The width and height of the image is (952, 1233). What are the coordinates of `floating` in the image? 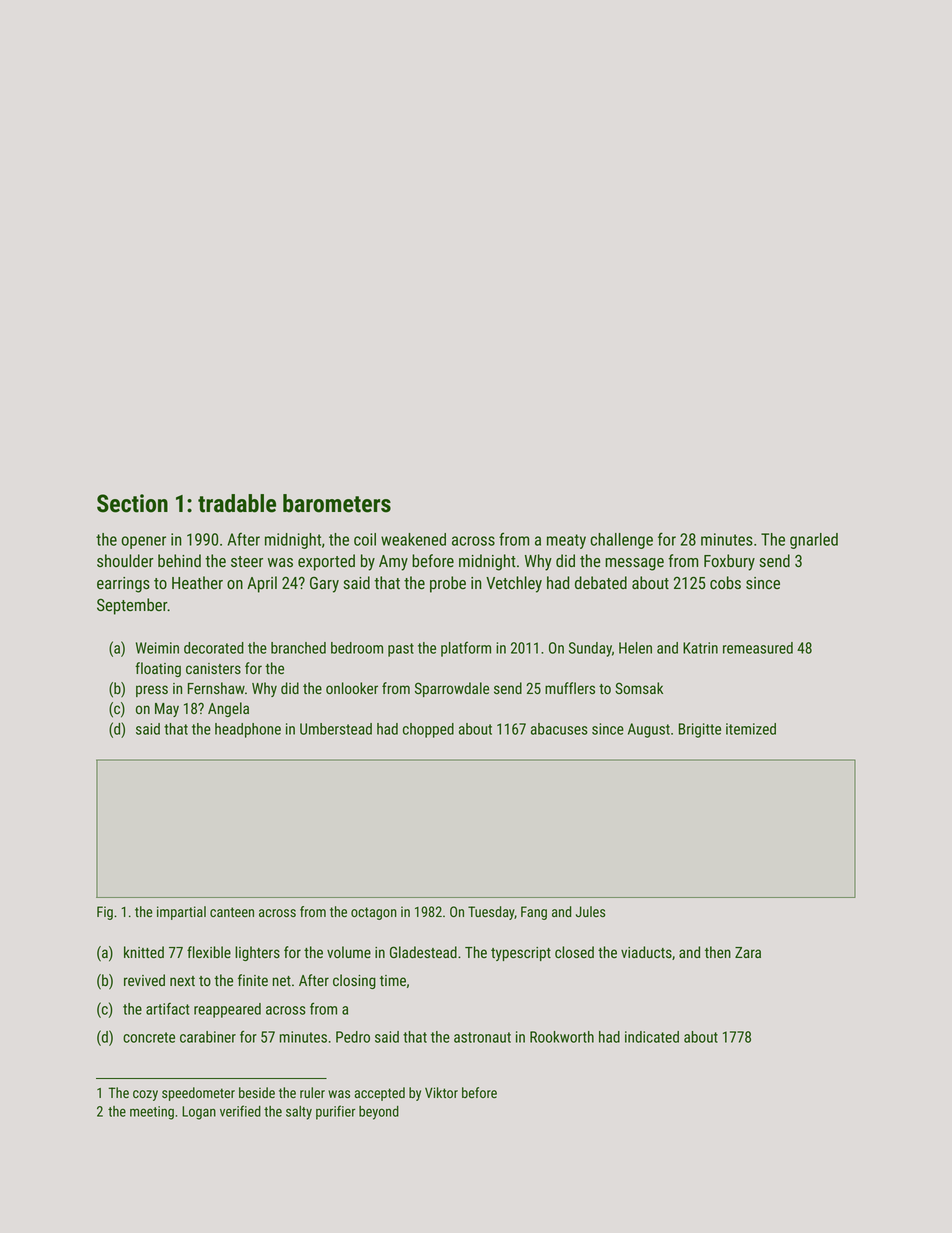 It's located at (158, 669).
